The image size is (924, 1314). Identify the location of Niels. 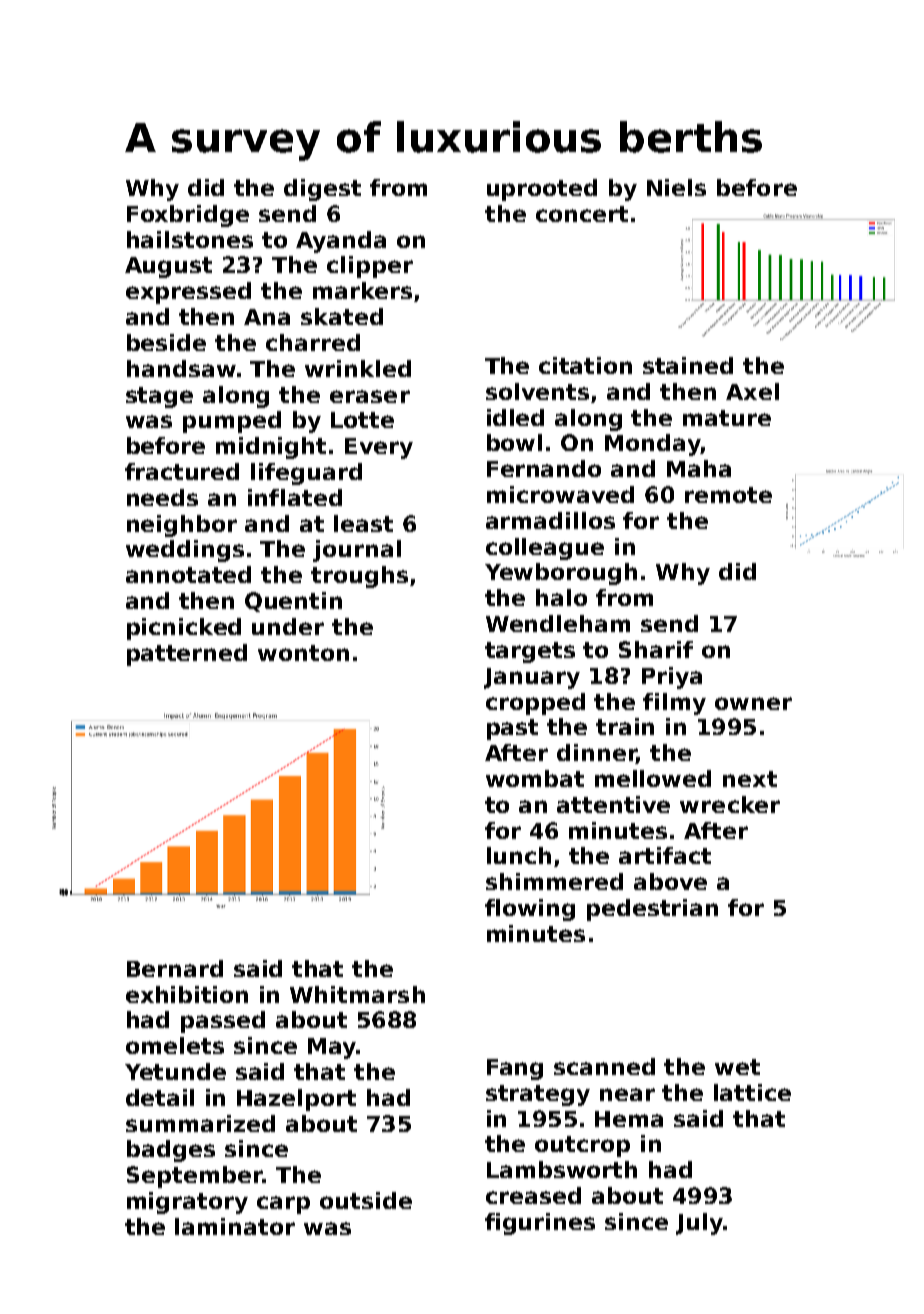
(676, 187).
